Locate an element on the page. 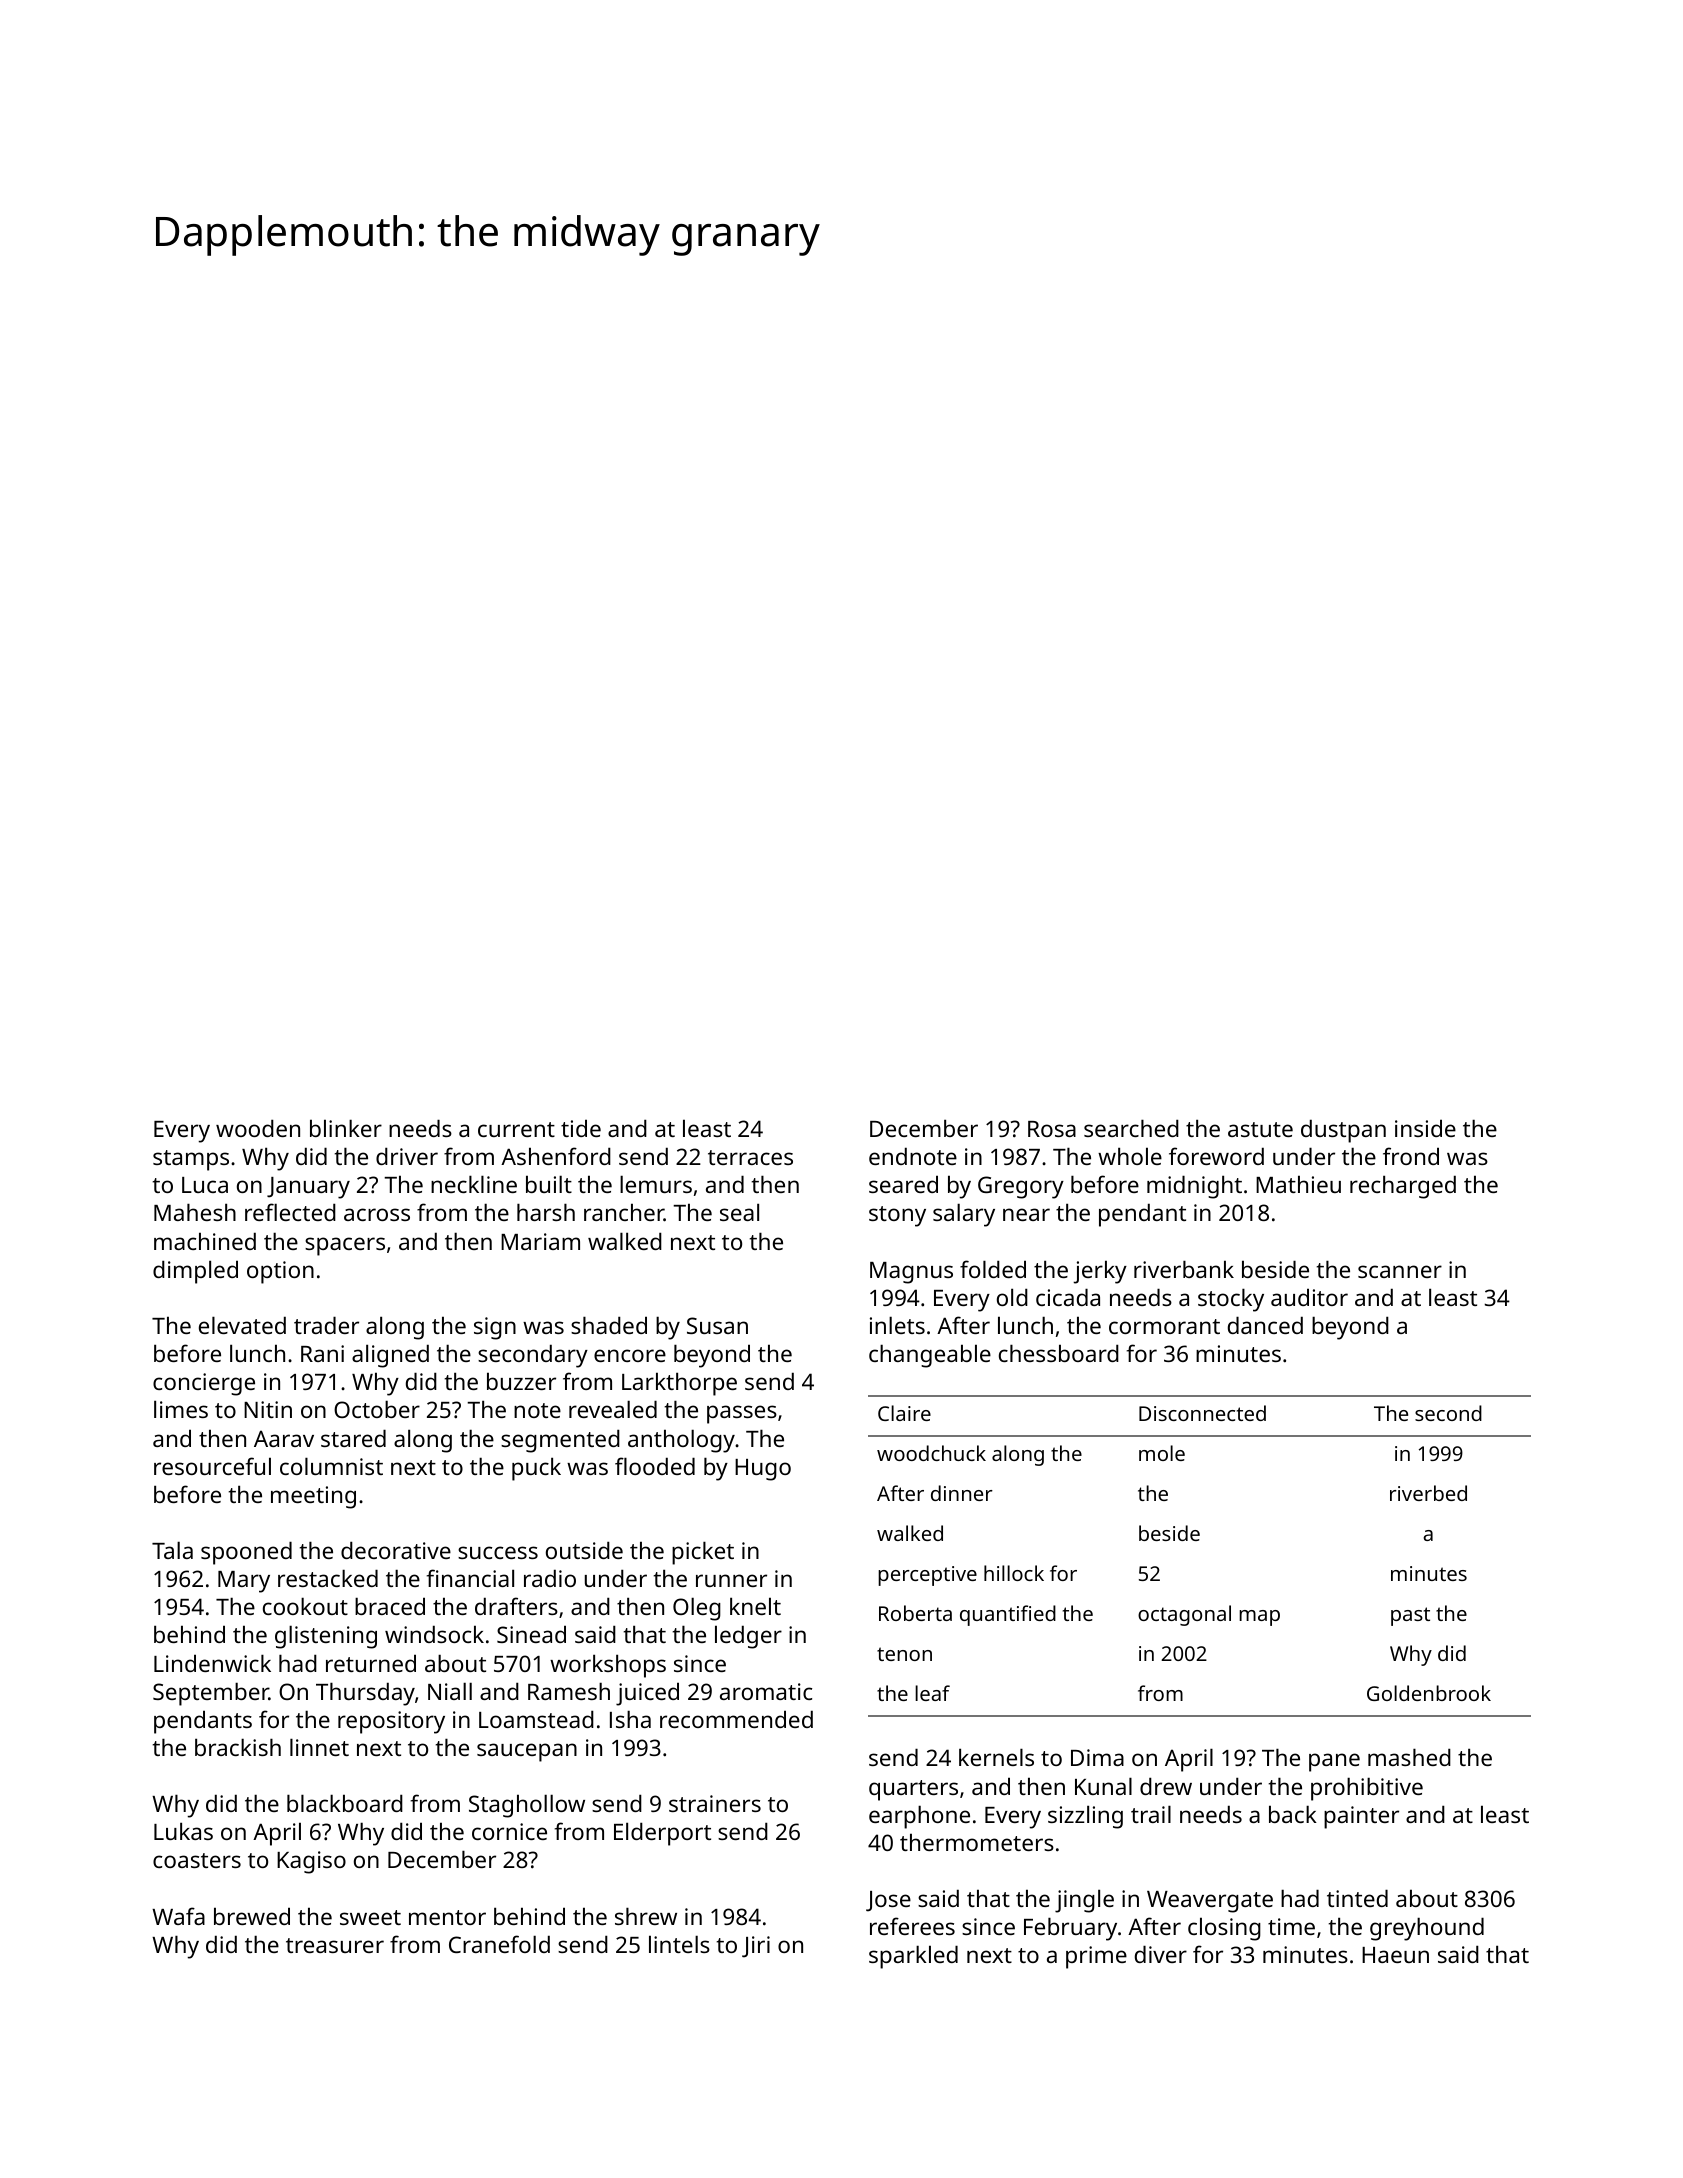  recharged is located at coordinates (1403, 1187).
